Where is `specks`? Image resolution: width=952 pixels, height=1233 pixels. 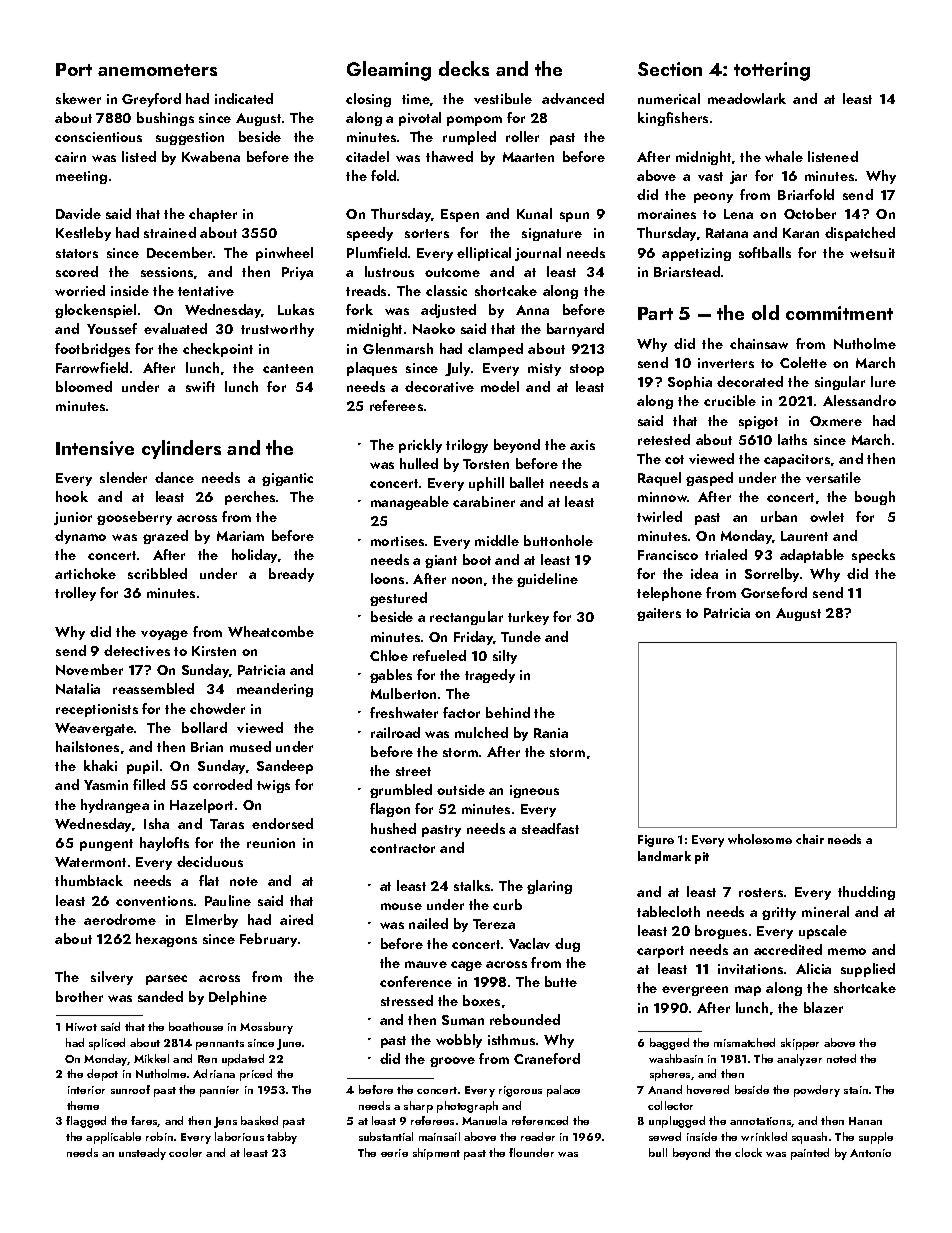 specks is located at coordinates (873, 556).
